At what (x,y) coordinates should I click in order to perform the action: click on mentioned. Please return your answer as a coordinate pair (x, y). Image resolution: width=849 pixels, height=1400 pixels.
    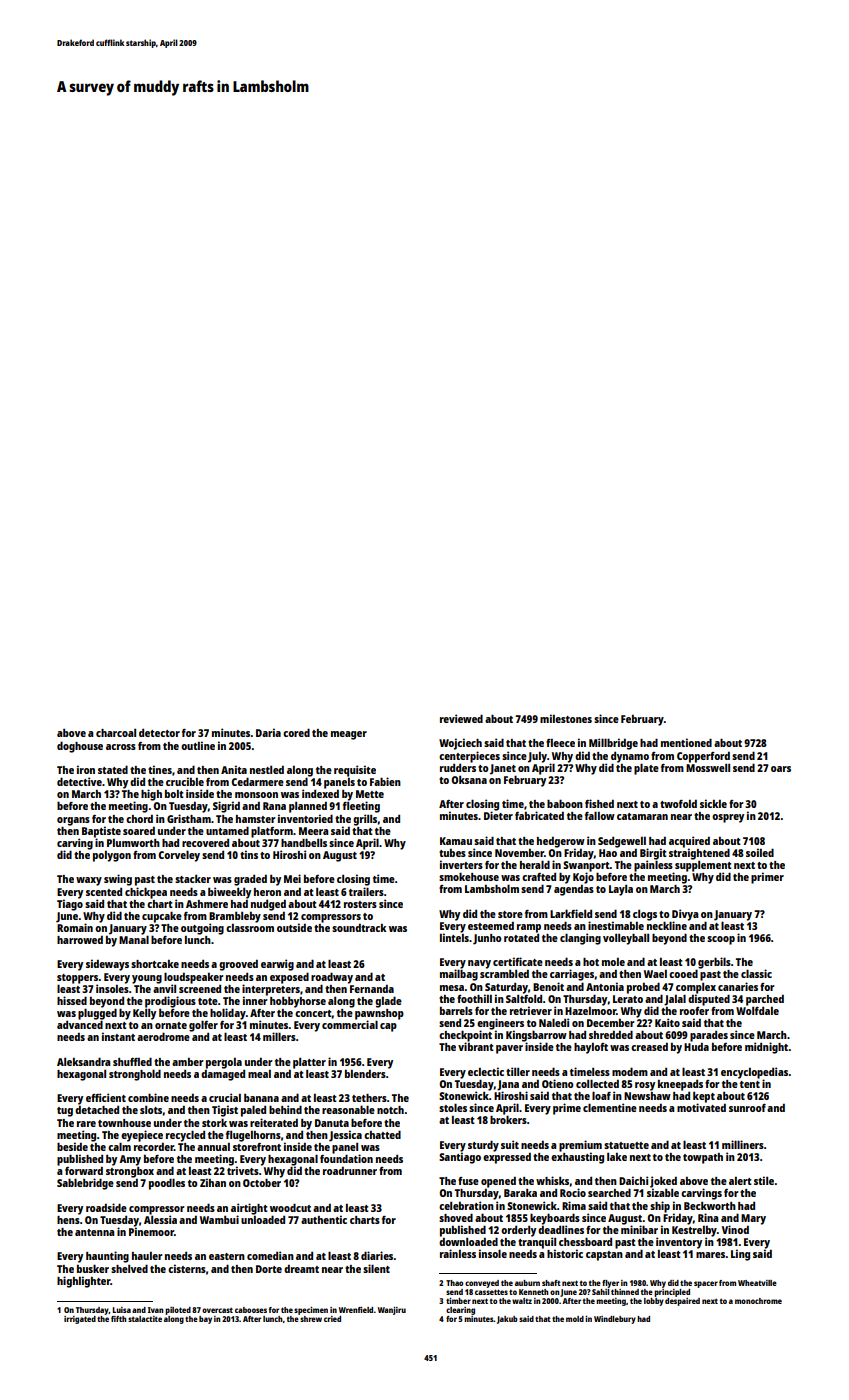
    Looking at the image, I should click on (686, 742).
